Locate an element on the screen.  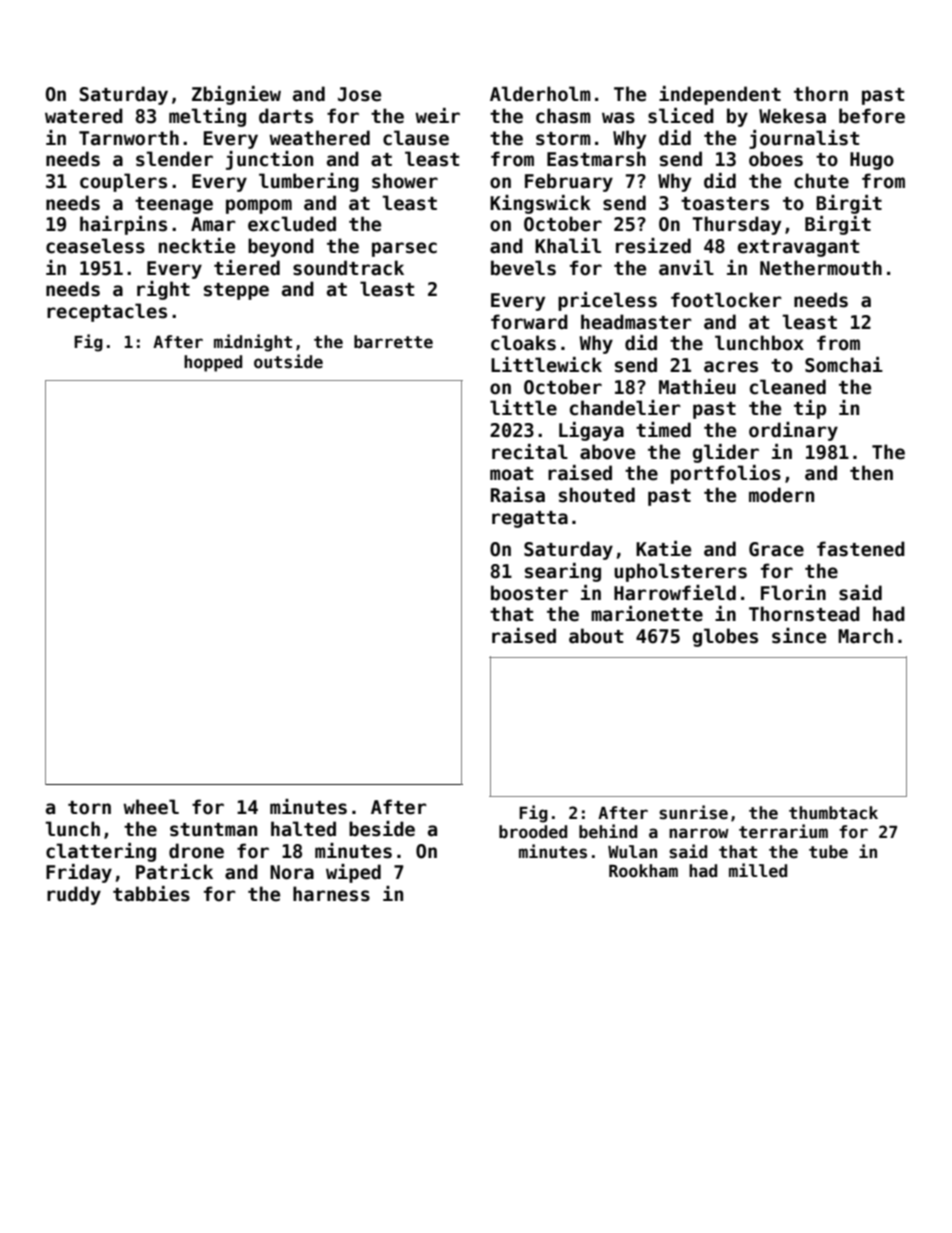
before is located at coordinates (872, 116).
